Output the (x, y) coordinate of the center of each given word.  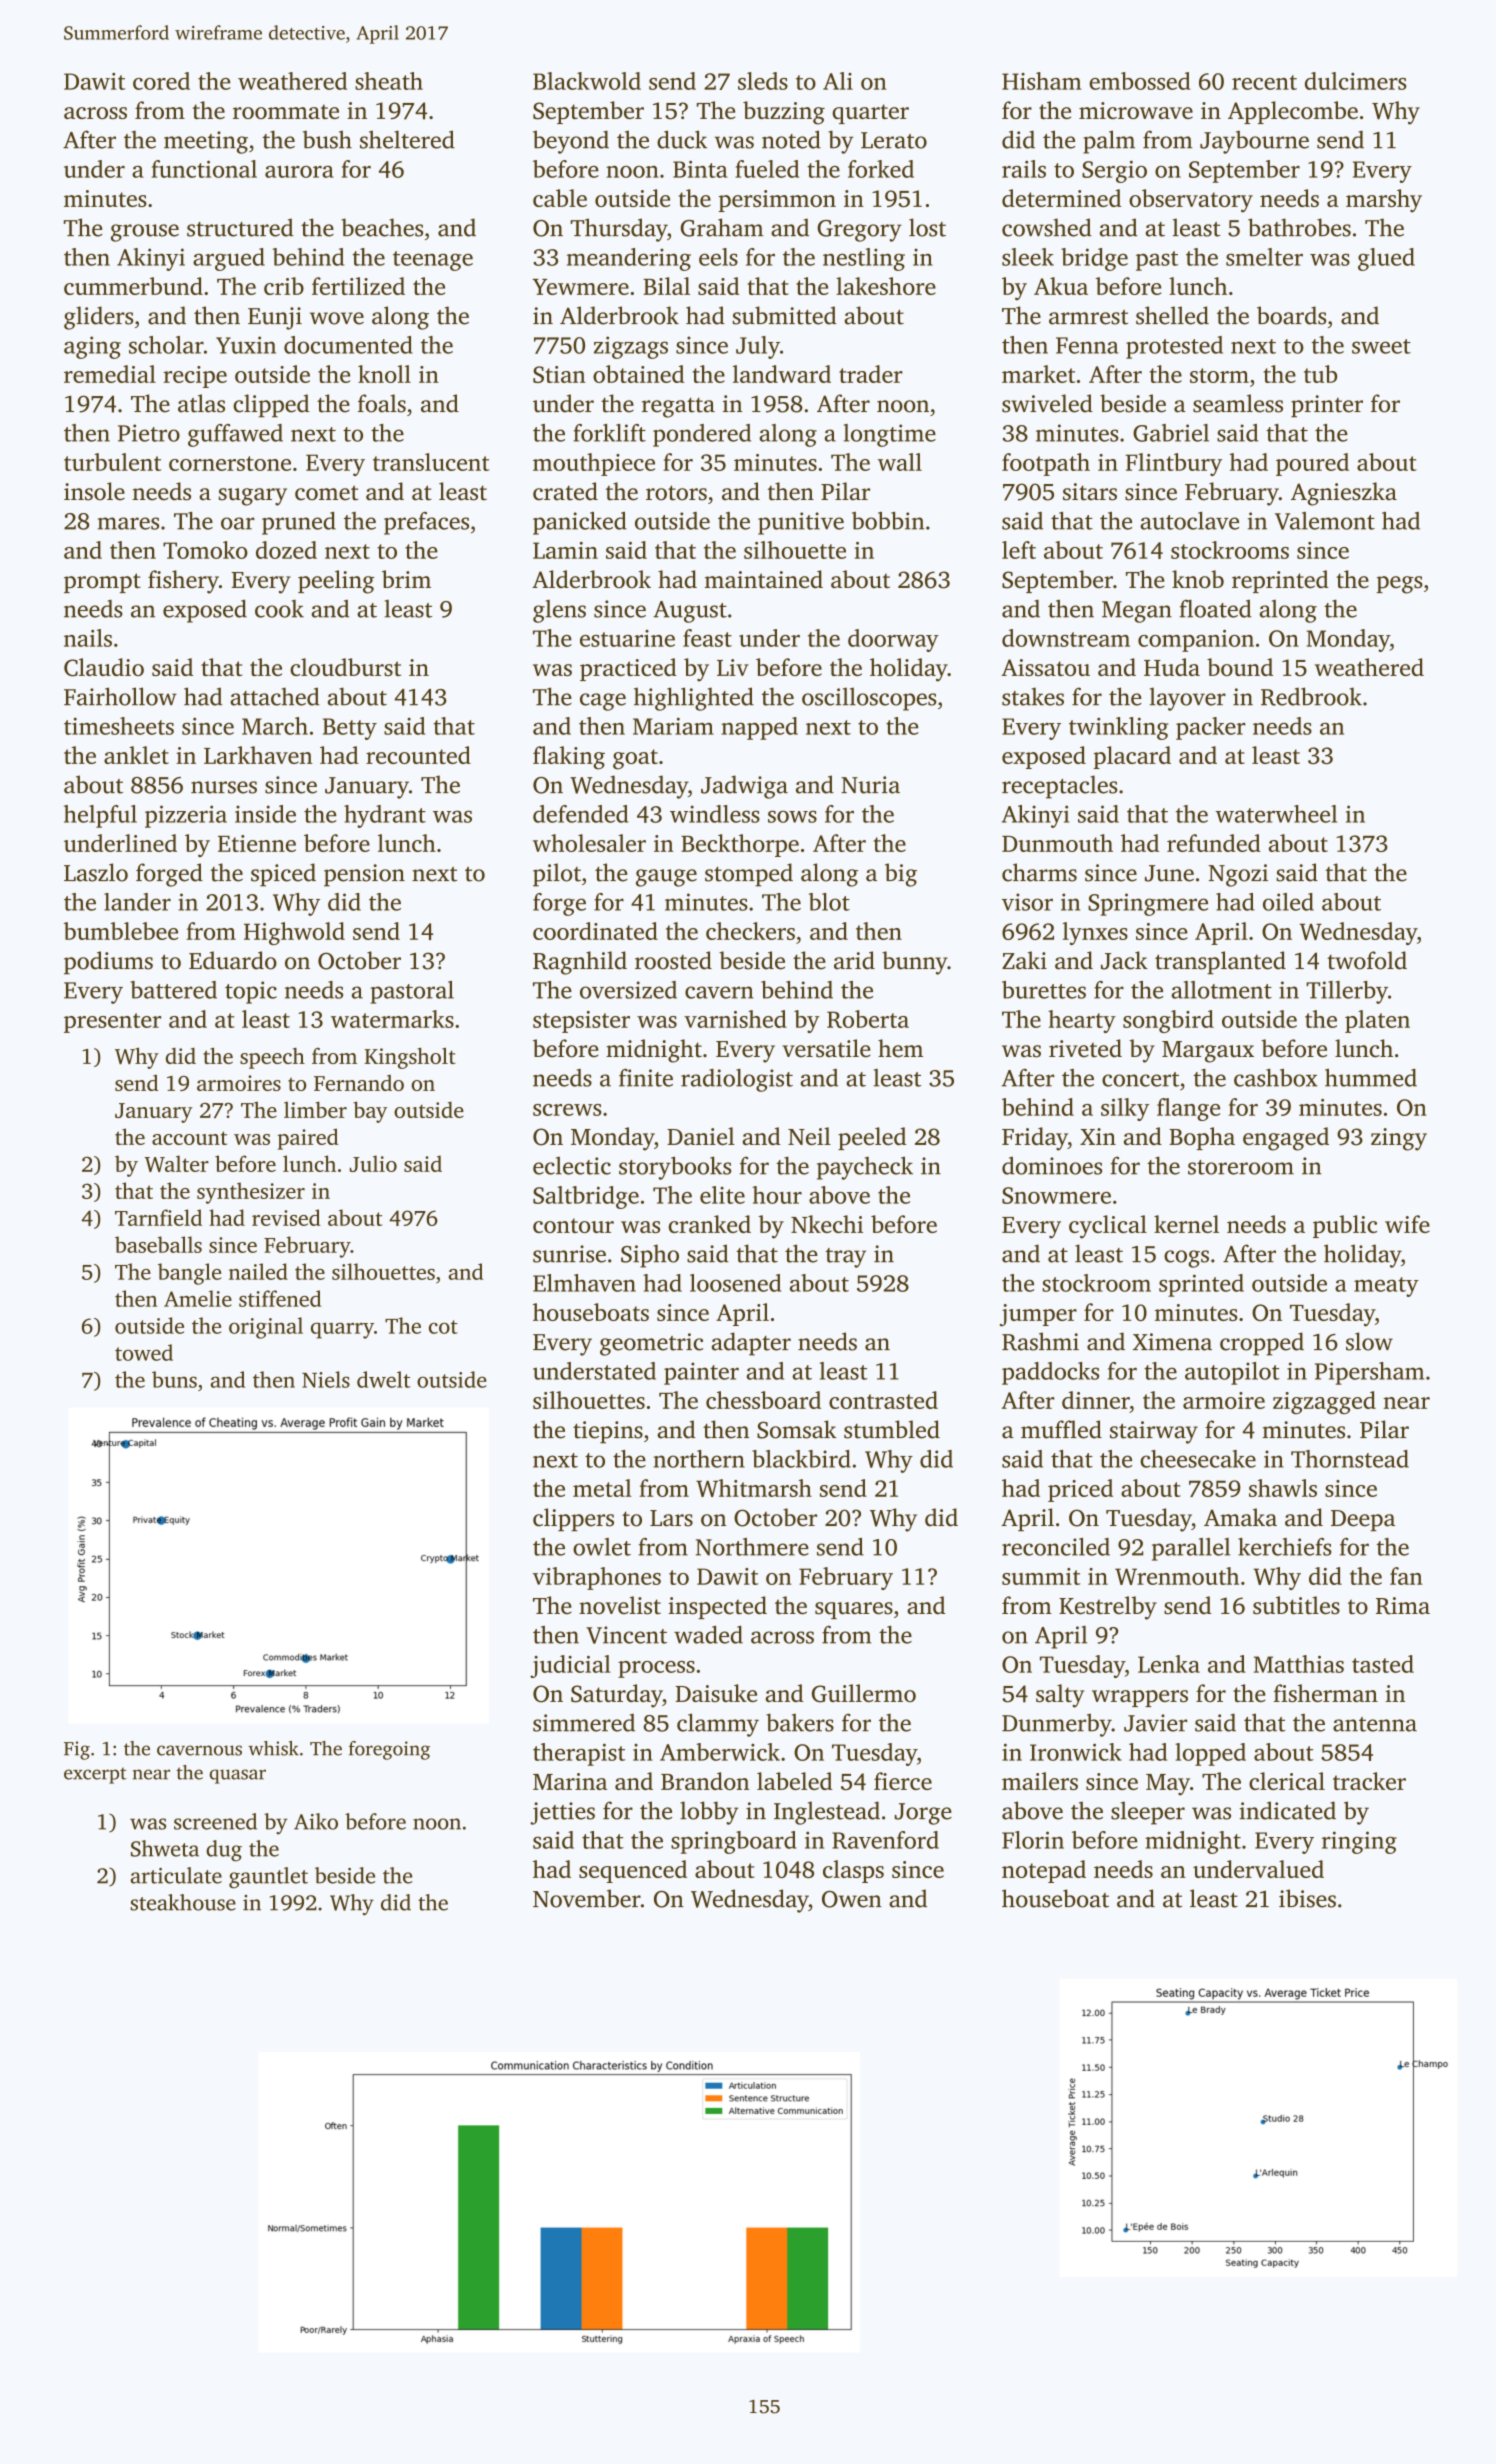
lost (927, 227)
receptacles (1059, 787)
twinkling (1118, 728)
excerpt (95, 1775)
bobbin (888, 521)
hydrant (385, 816)
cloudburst (345, 667)
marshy (1384, 201)
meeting (206, 142)
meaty (1386, 1287)
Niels (326, 1379)
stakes (1033, 696)
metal (602, 1488)
